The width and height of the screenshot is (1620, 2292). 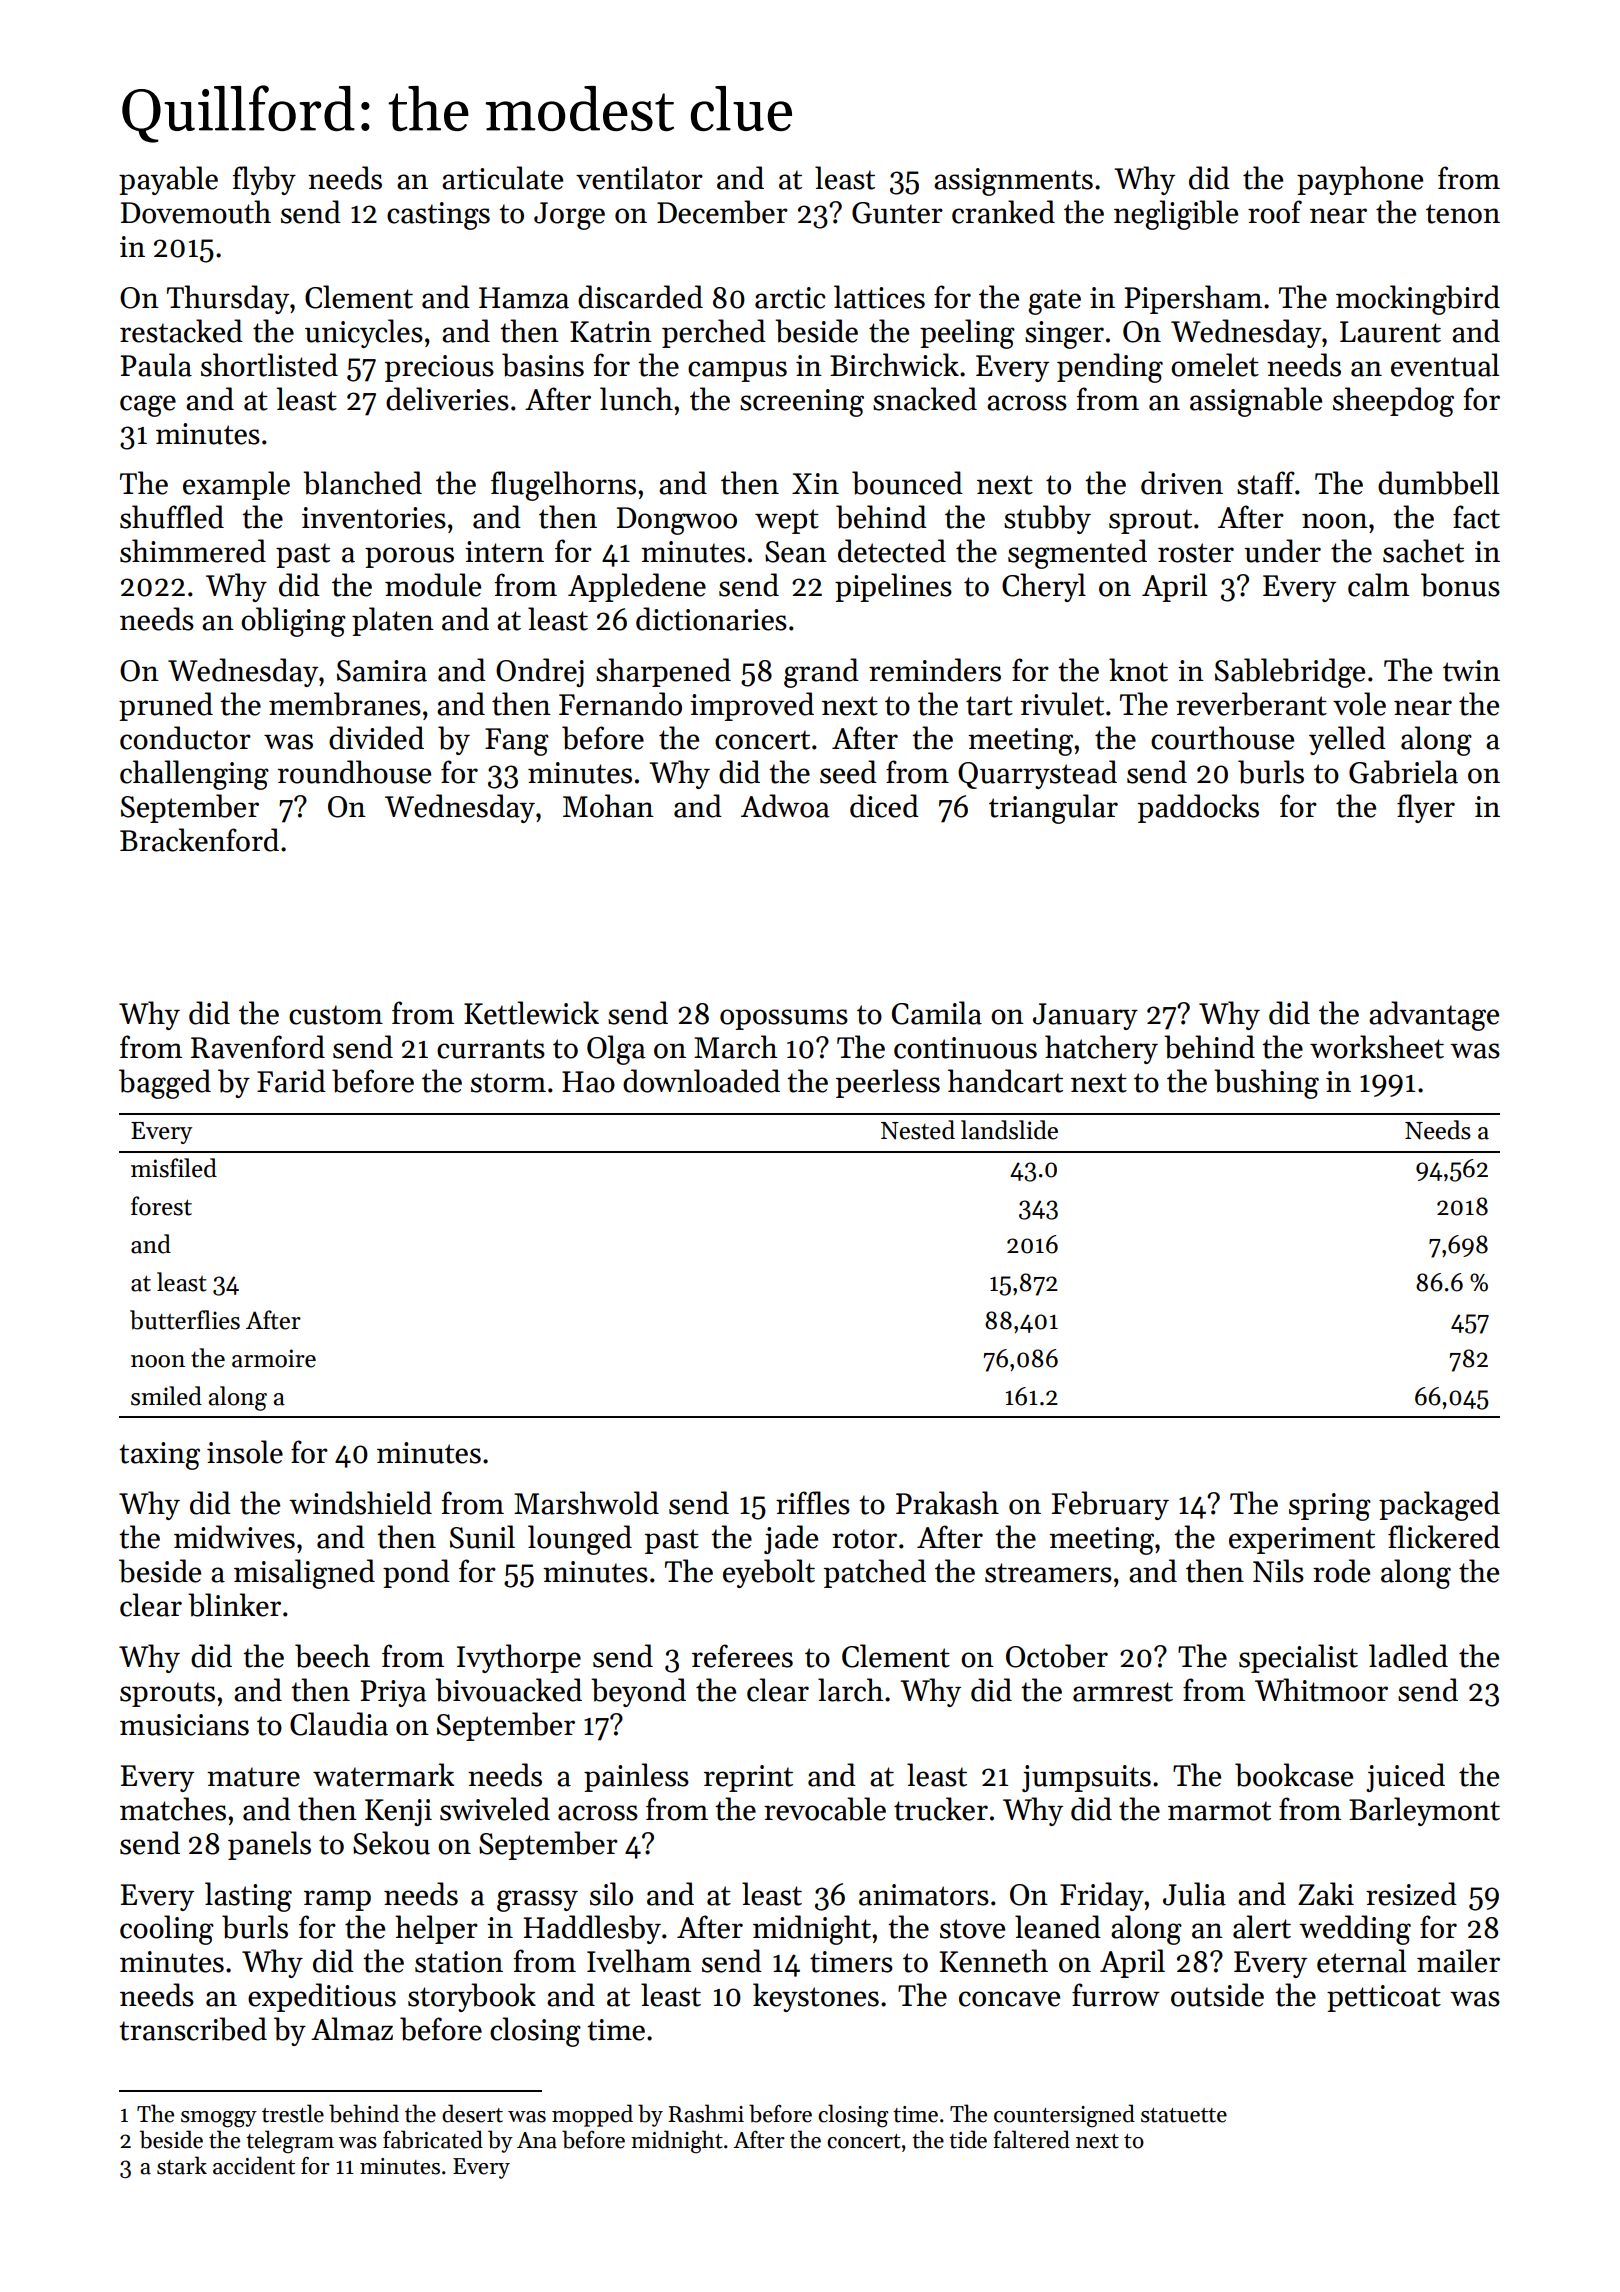 What do you see at coordinates (254, 2165) in the screenshot?
I see `accident` at bounding box center [254, 2165].
